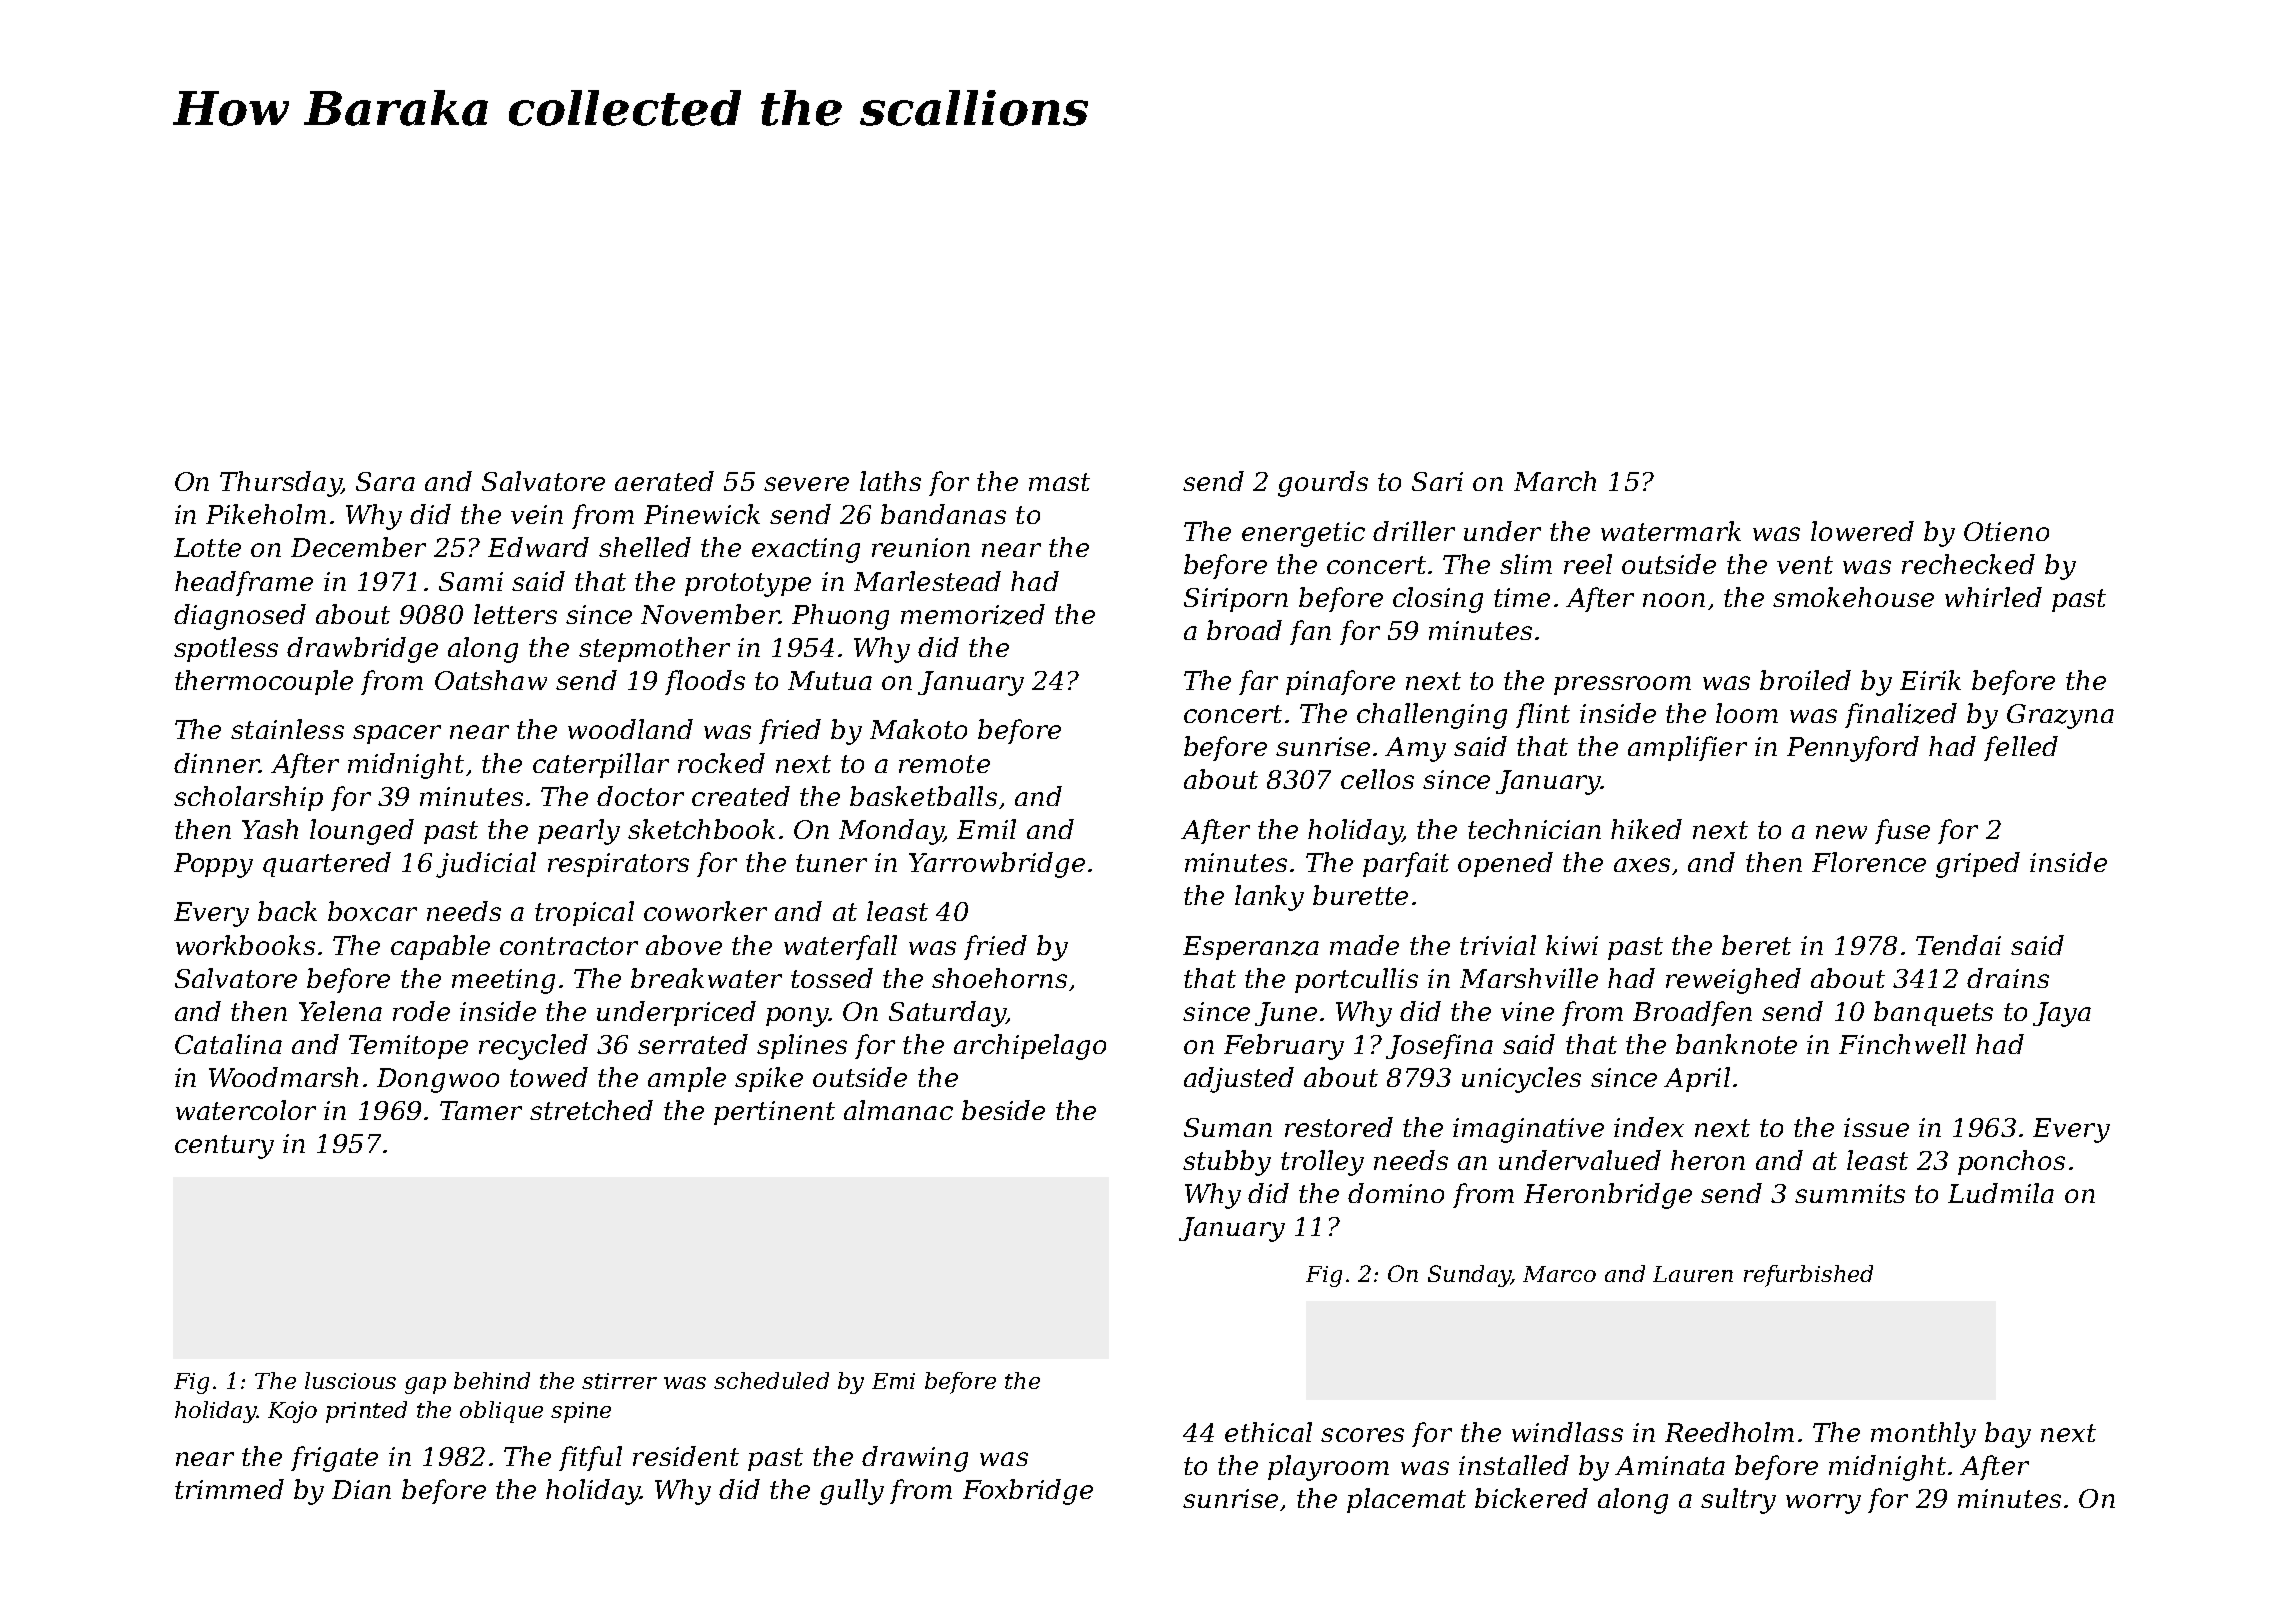 The image size is (2292, 1620). What do you see at coordinates (1649, 1127) in the image?
I see `index` at bounding box center [1649, 1127].
